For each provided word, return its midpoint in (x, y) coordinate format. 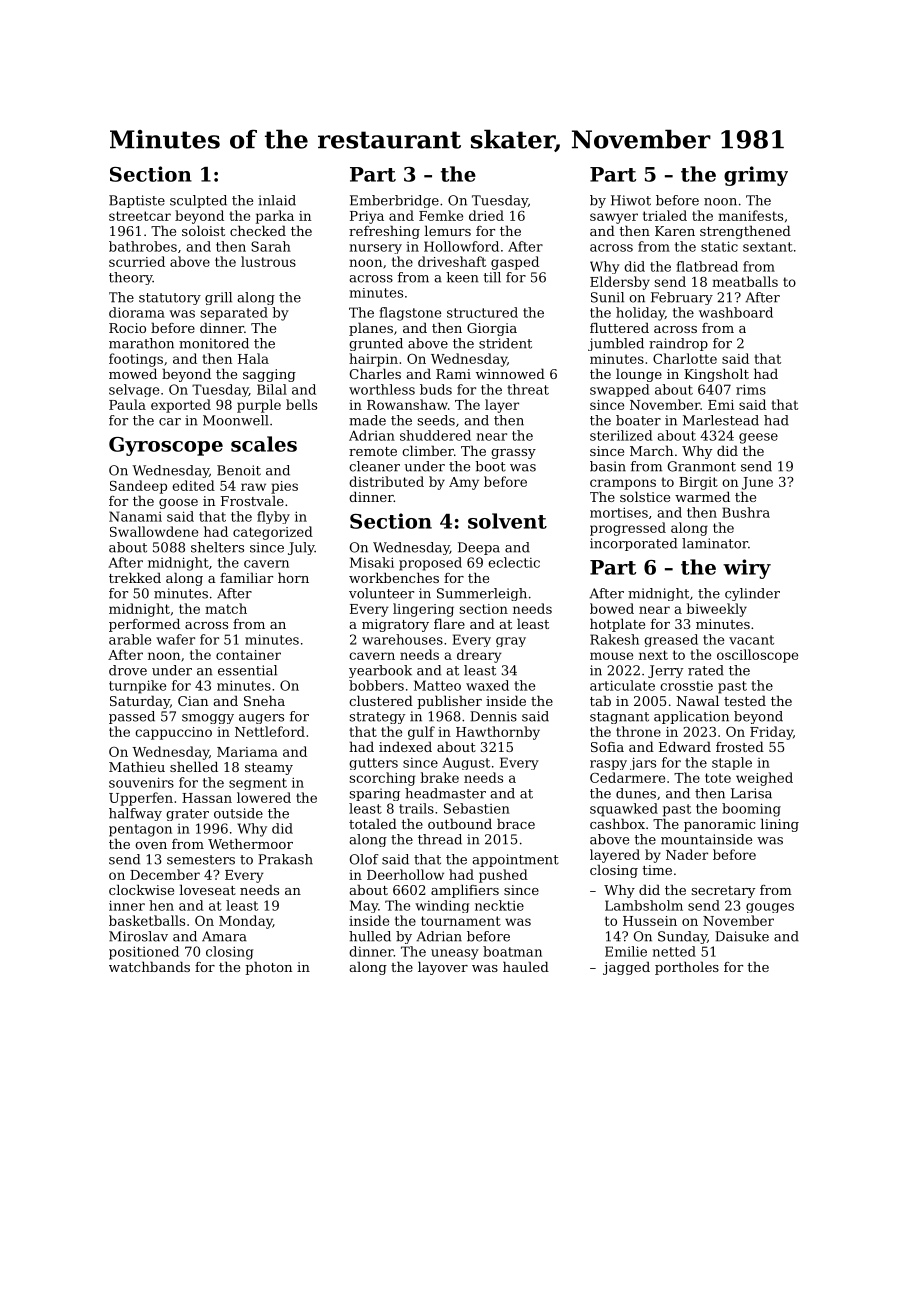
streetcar (140, 216)
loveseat (207, 889)
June (757, 483)
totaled (373, 823)
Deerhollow (405, 874)
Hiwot (631, 200)
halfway (135, 814)
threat (528, 389)
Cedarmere (627, 777)
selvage (134, 390)
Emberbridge (394, 201)
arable (130, 639)
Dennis (493, 716)
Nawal (698, 700)
